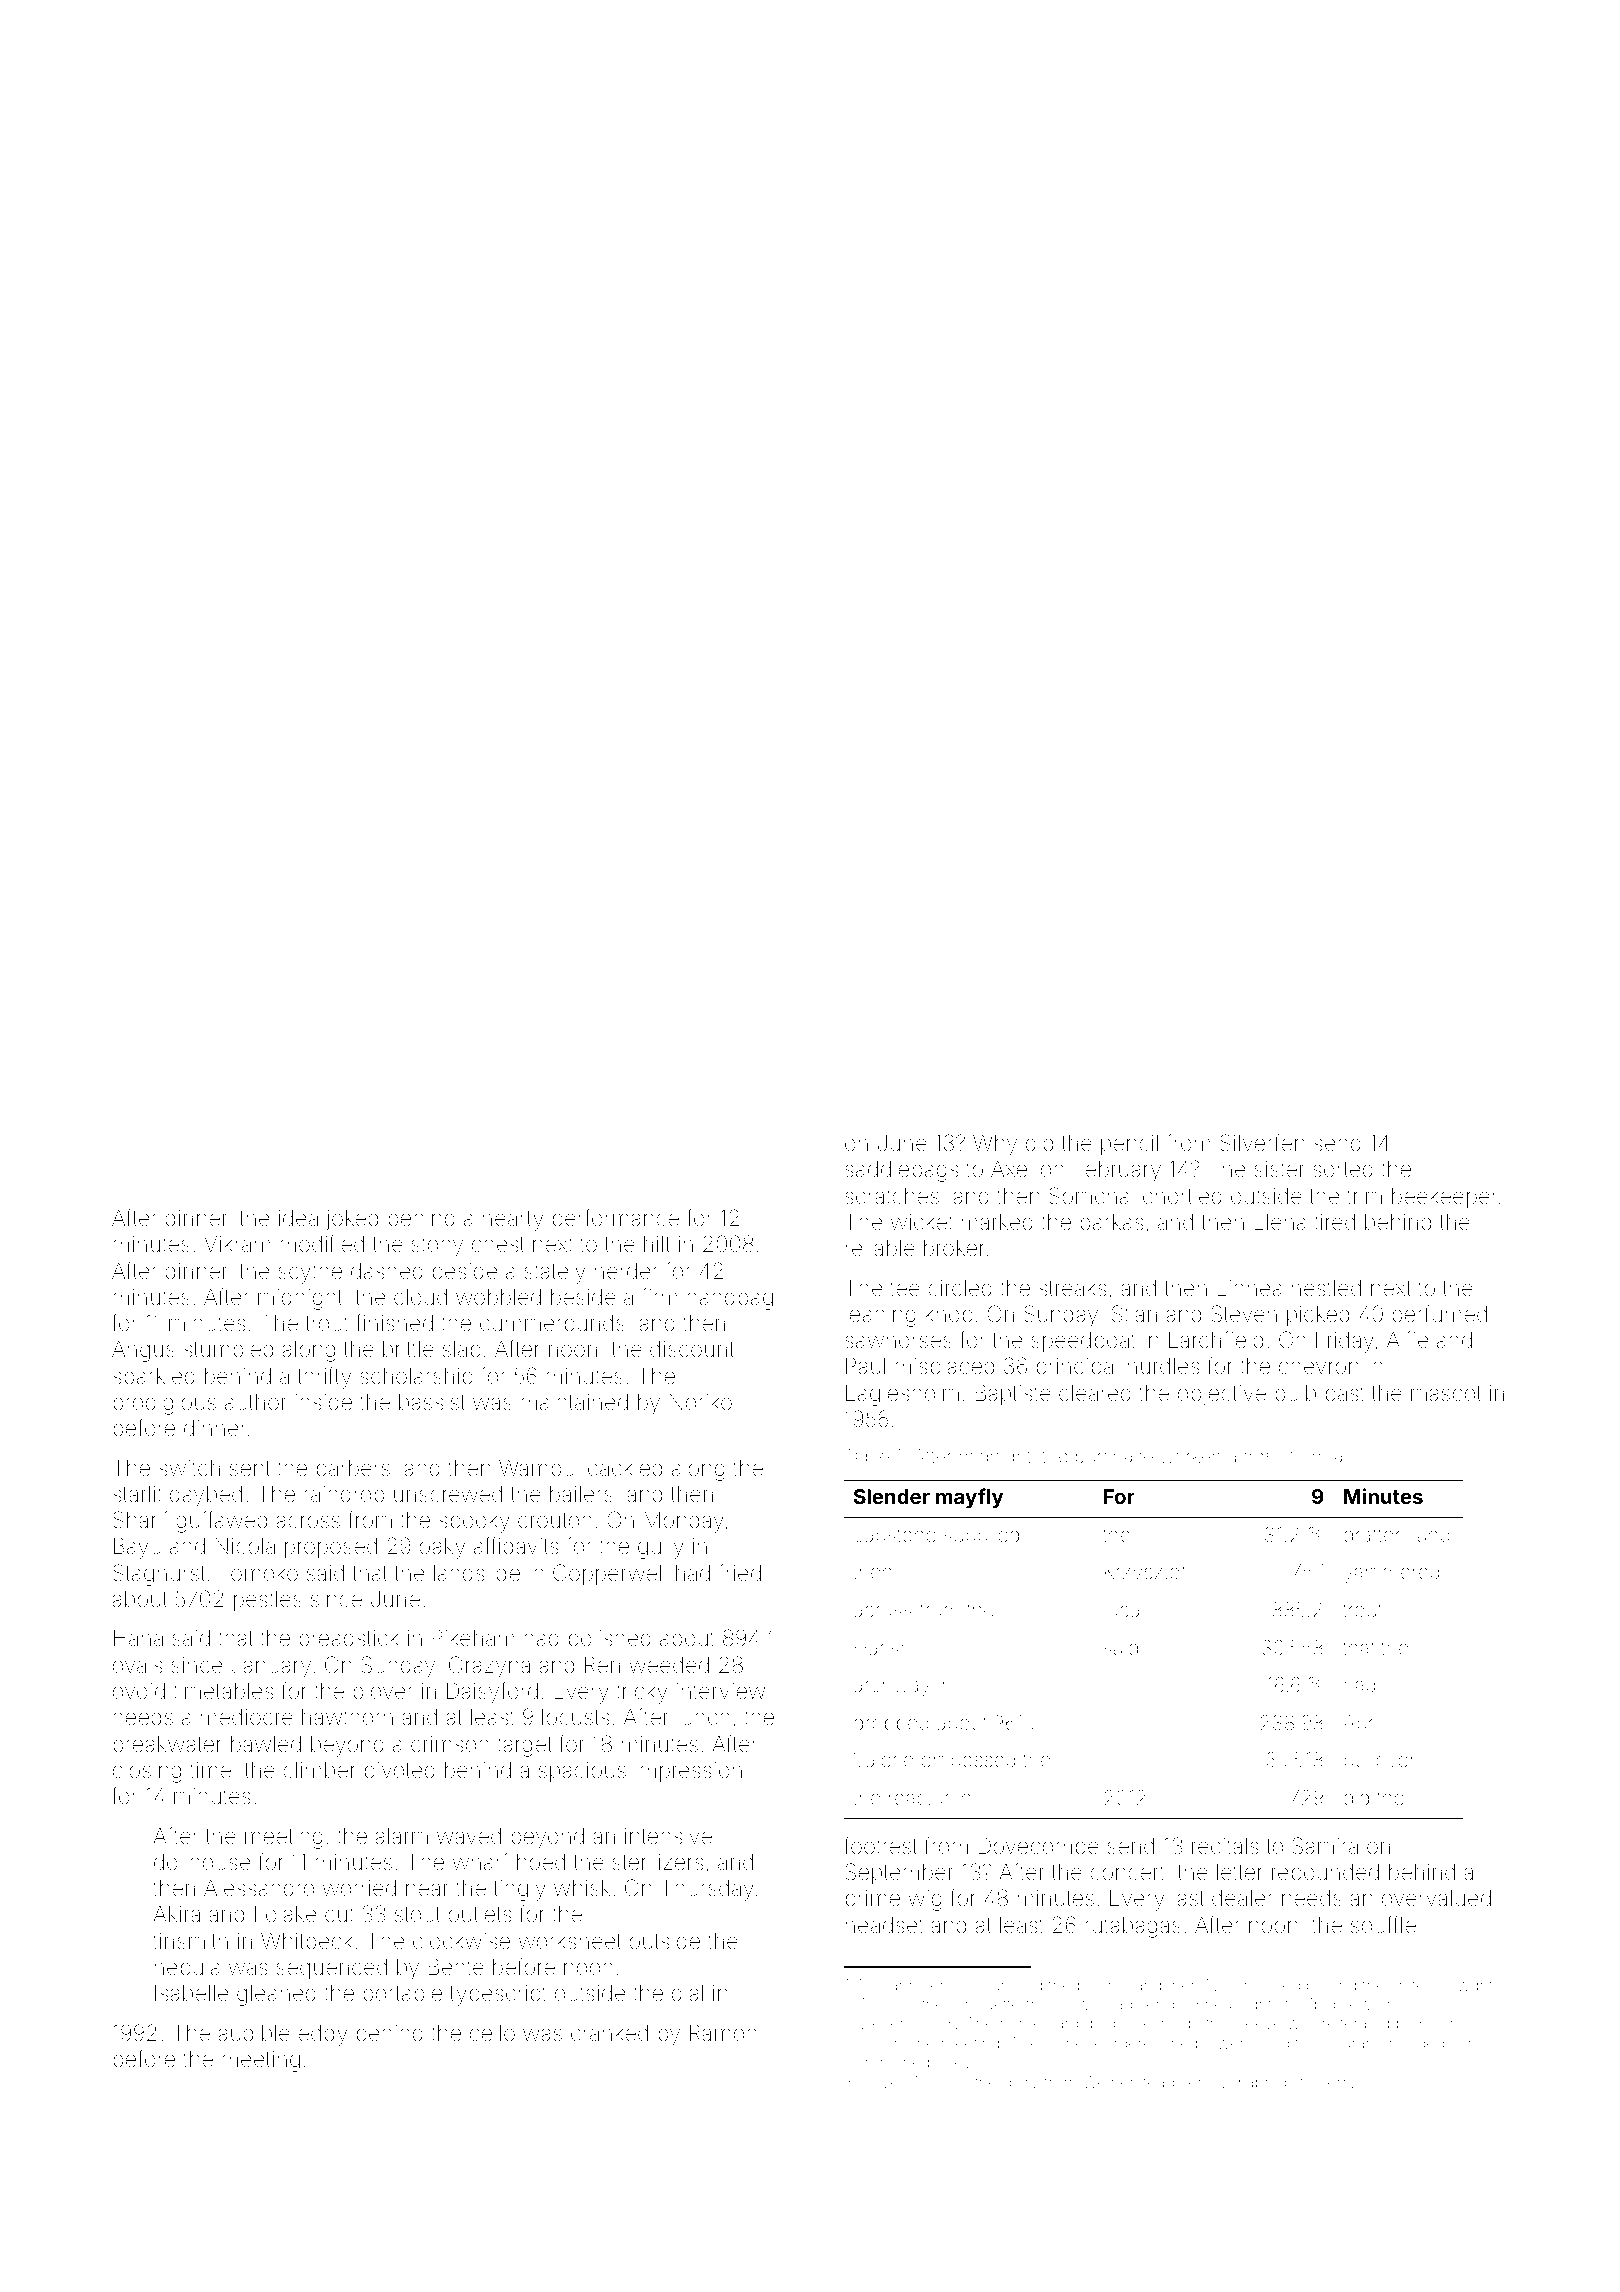 The width and height of the image is (1620, 2292). What do you see at coordinates (703, 1717) in the image?
I see `lunch` at bounding box center [703, 1717].
